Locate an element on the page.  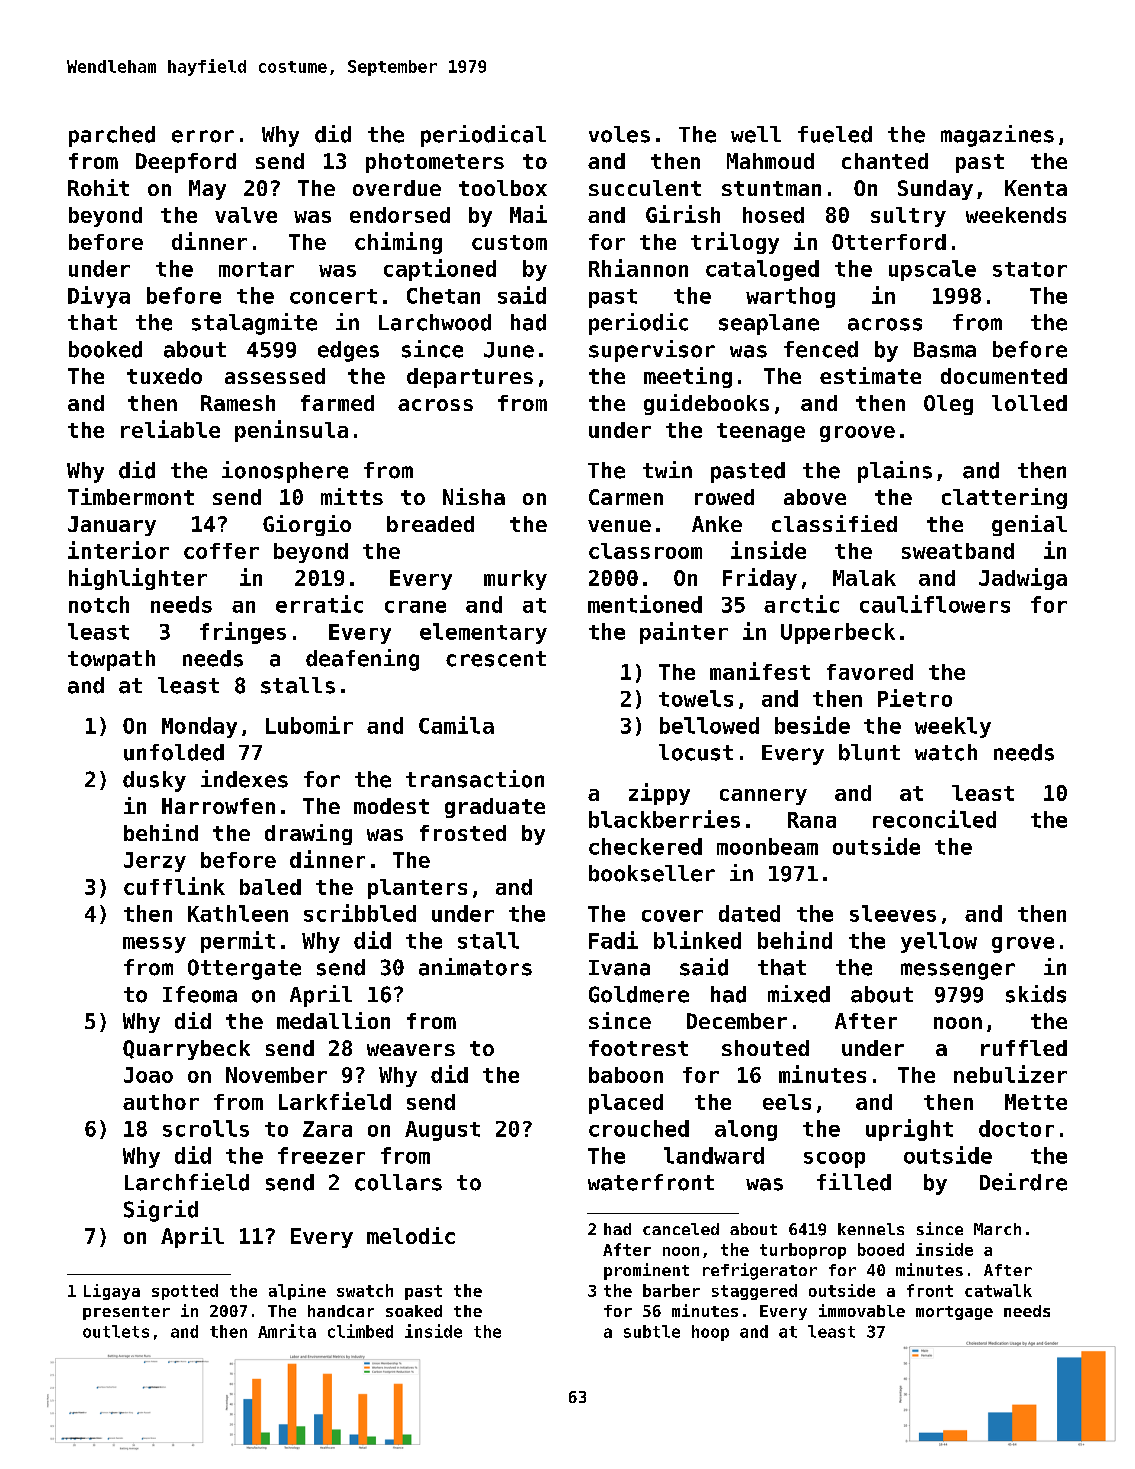
error is located at coordinates (203, 136).
